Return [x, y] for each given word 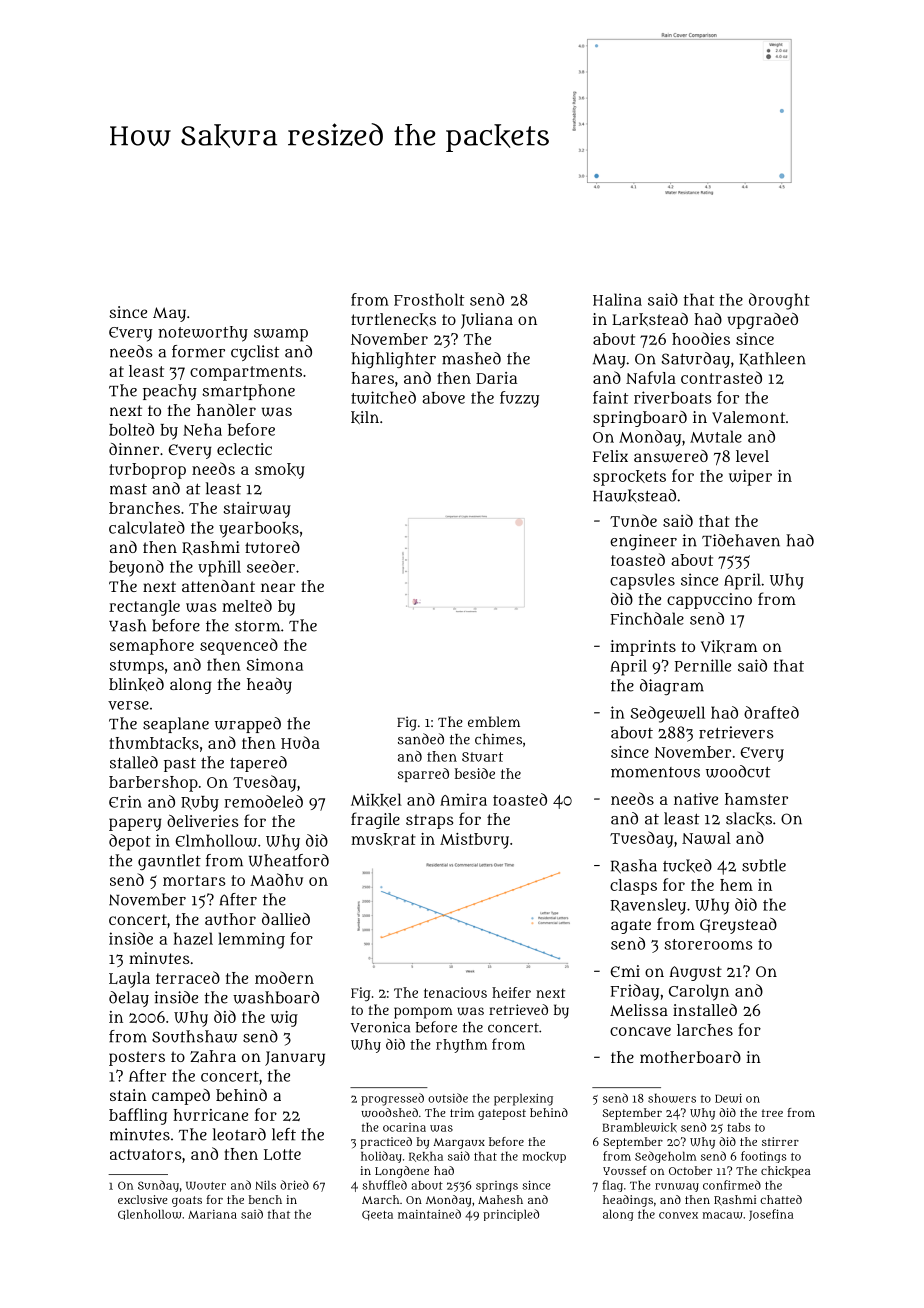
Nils [265, 1185]
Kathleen [773, 359]
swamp [281, 335]
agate [631, 926]
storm [257, 626]
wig [284, 1019]
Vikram [729, 646]
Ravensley [648, 906]
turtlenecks [393, 319]
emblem [494, 721]
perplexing [523, 1100]
